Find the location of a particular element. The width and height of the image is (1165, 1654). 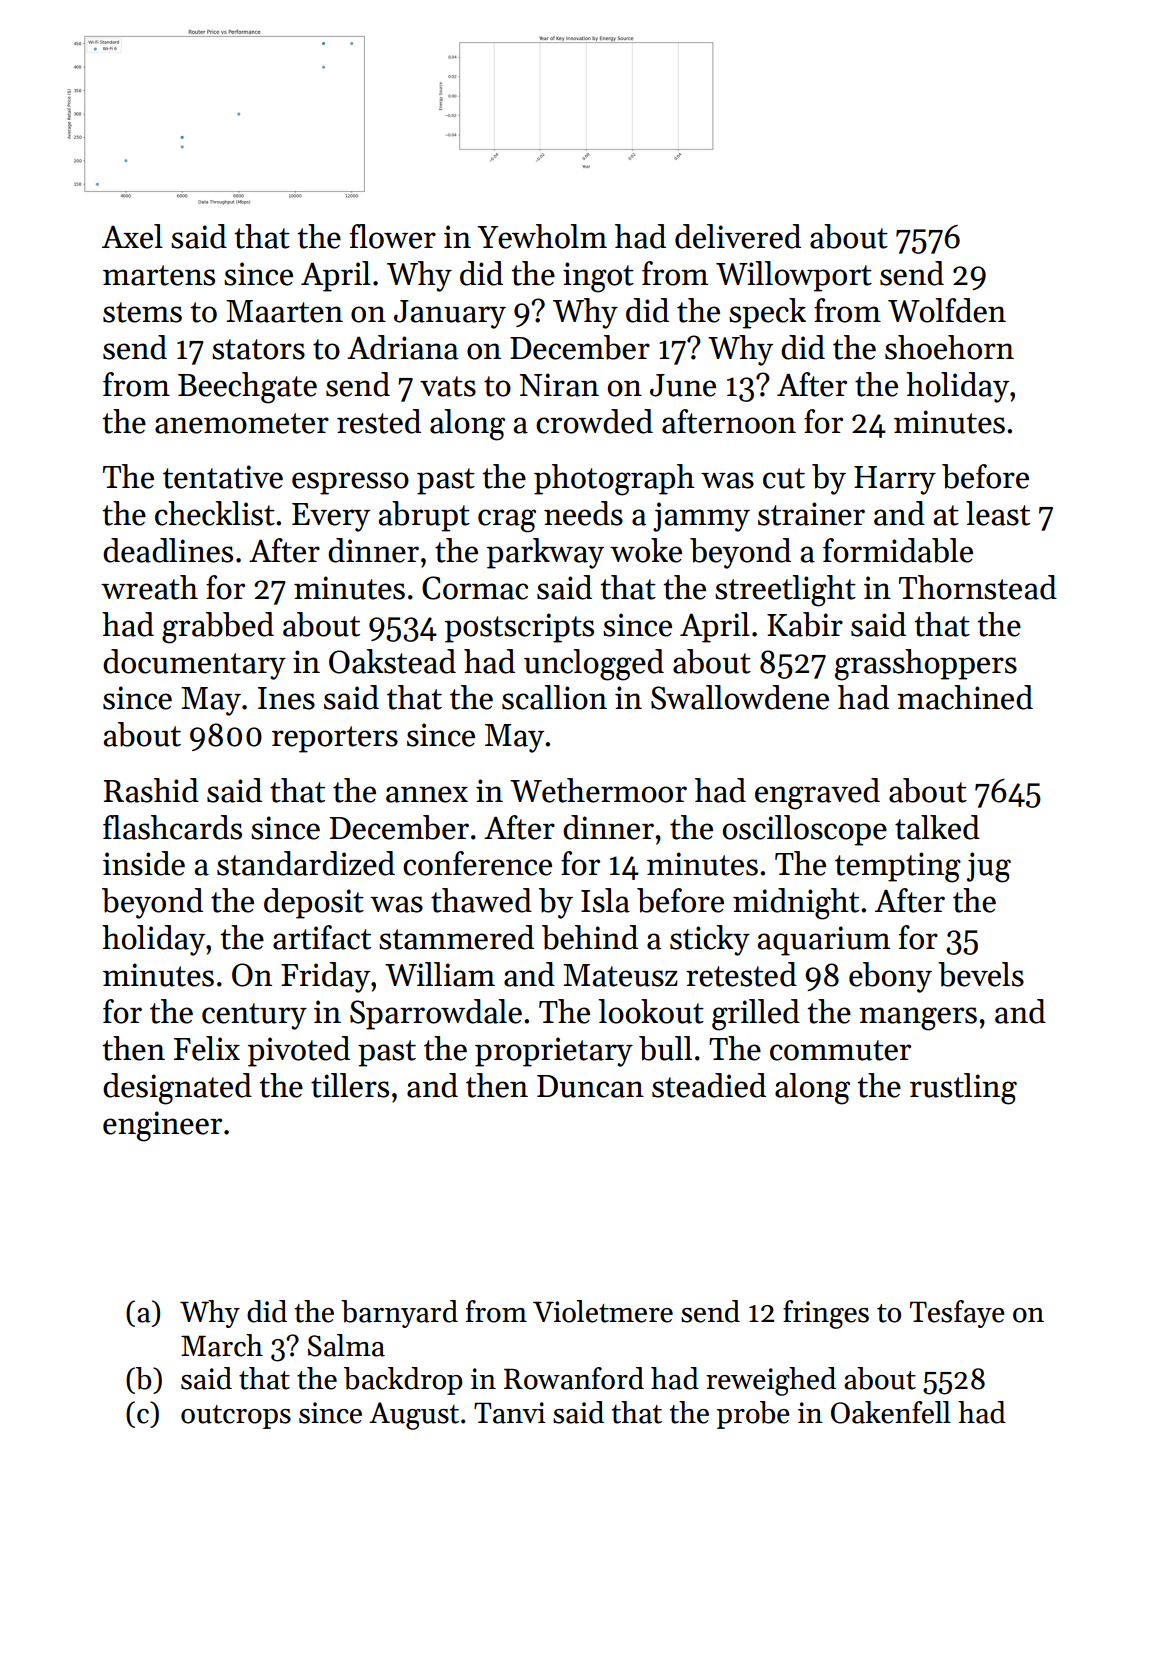

Niran is located at coordinates (559, 385).
